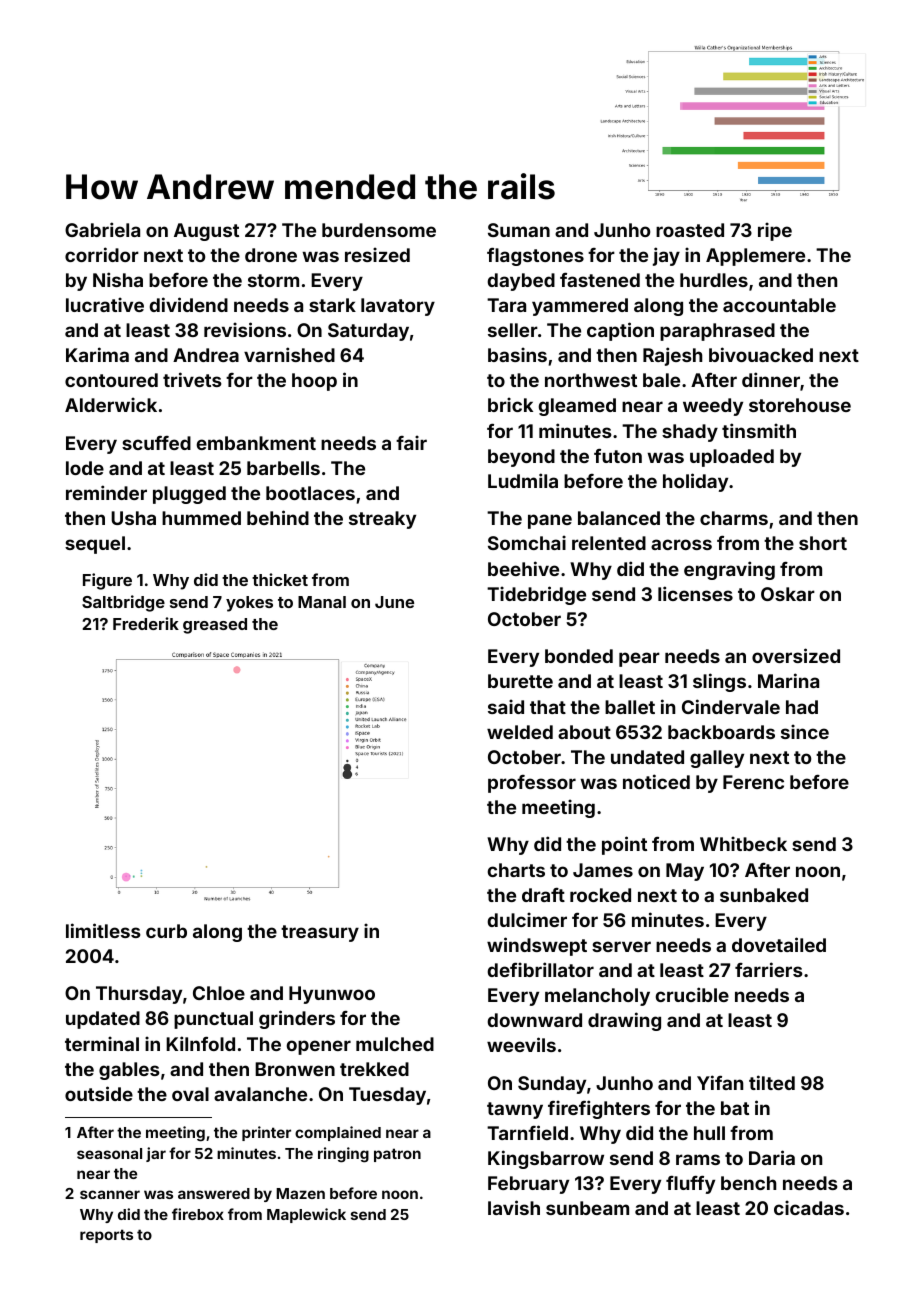  I want to click on tilted, so click(772, 1082).
